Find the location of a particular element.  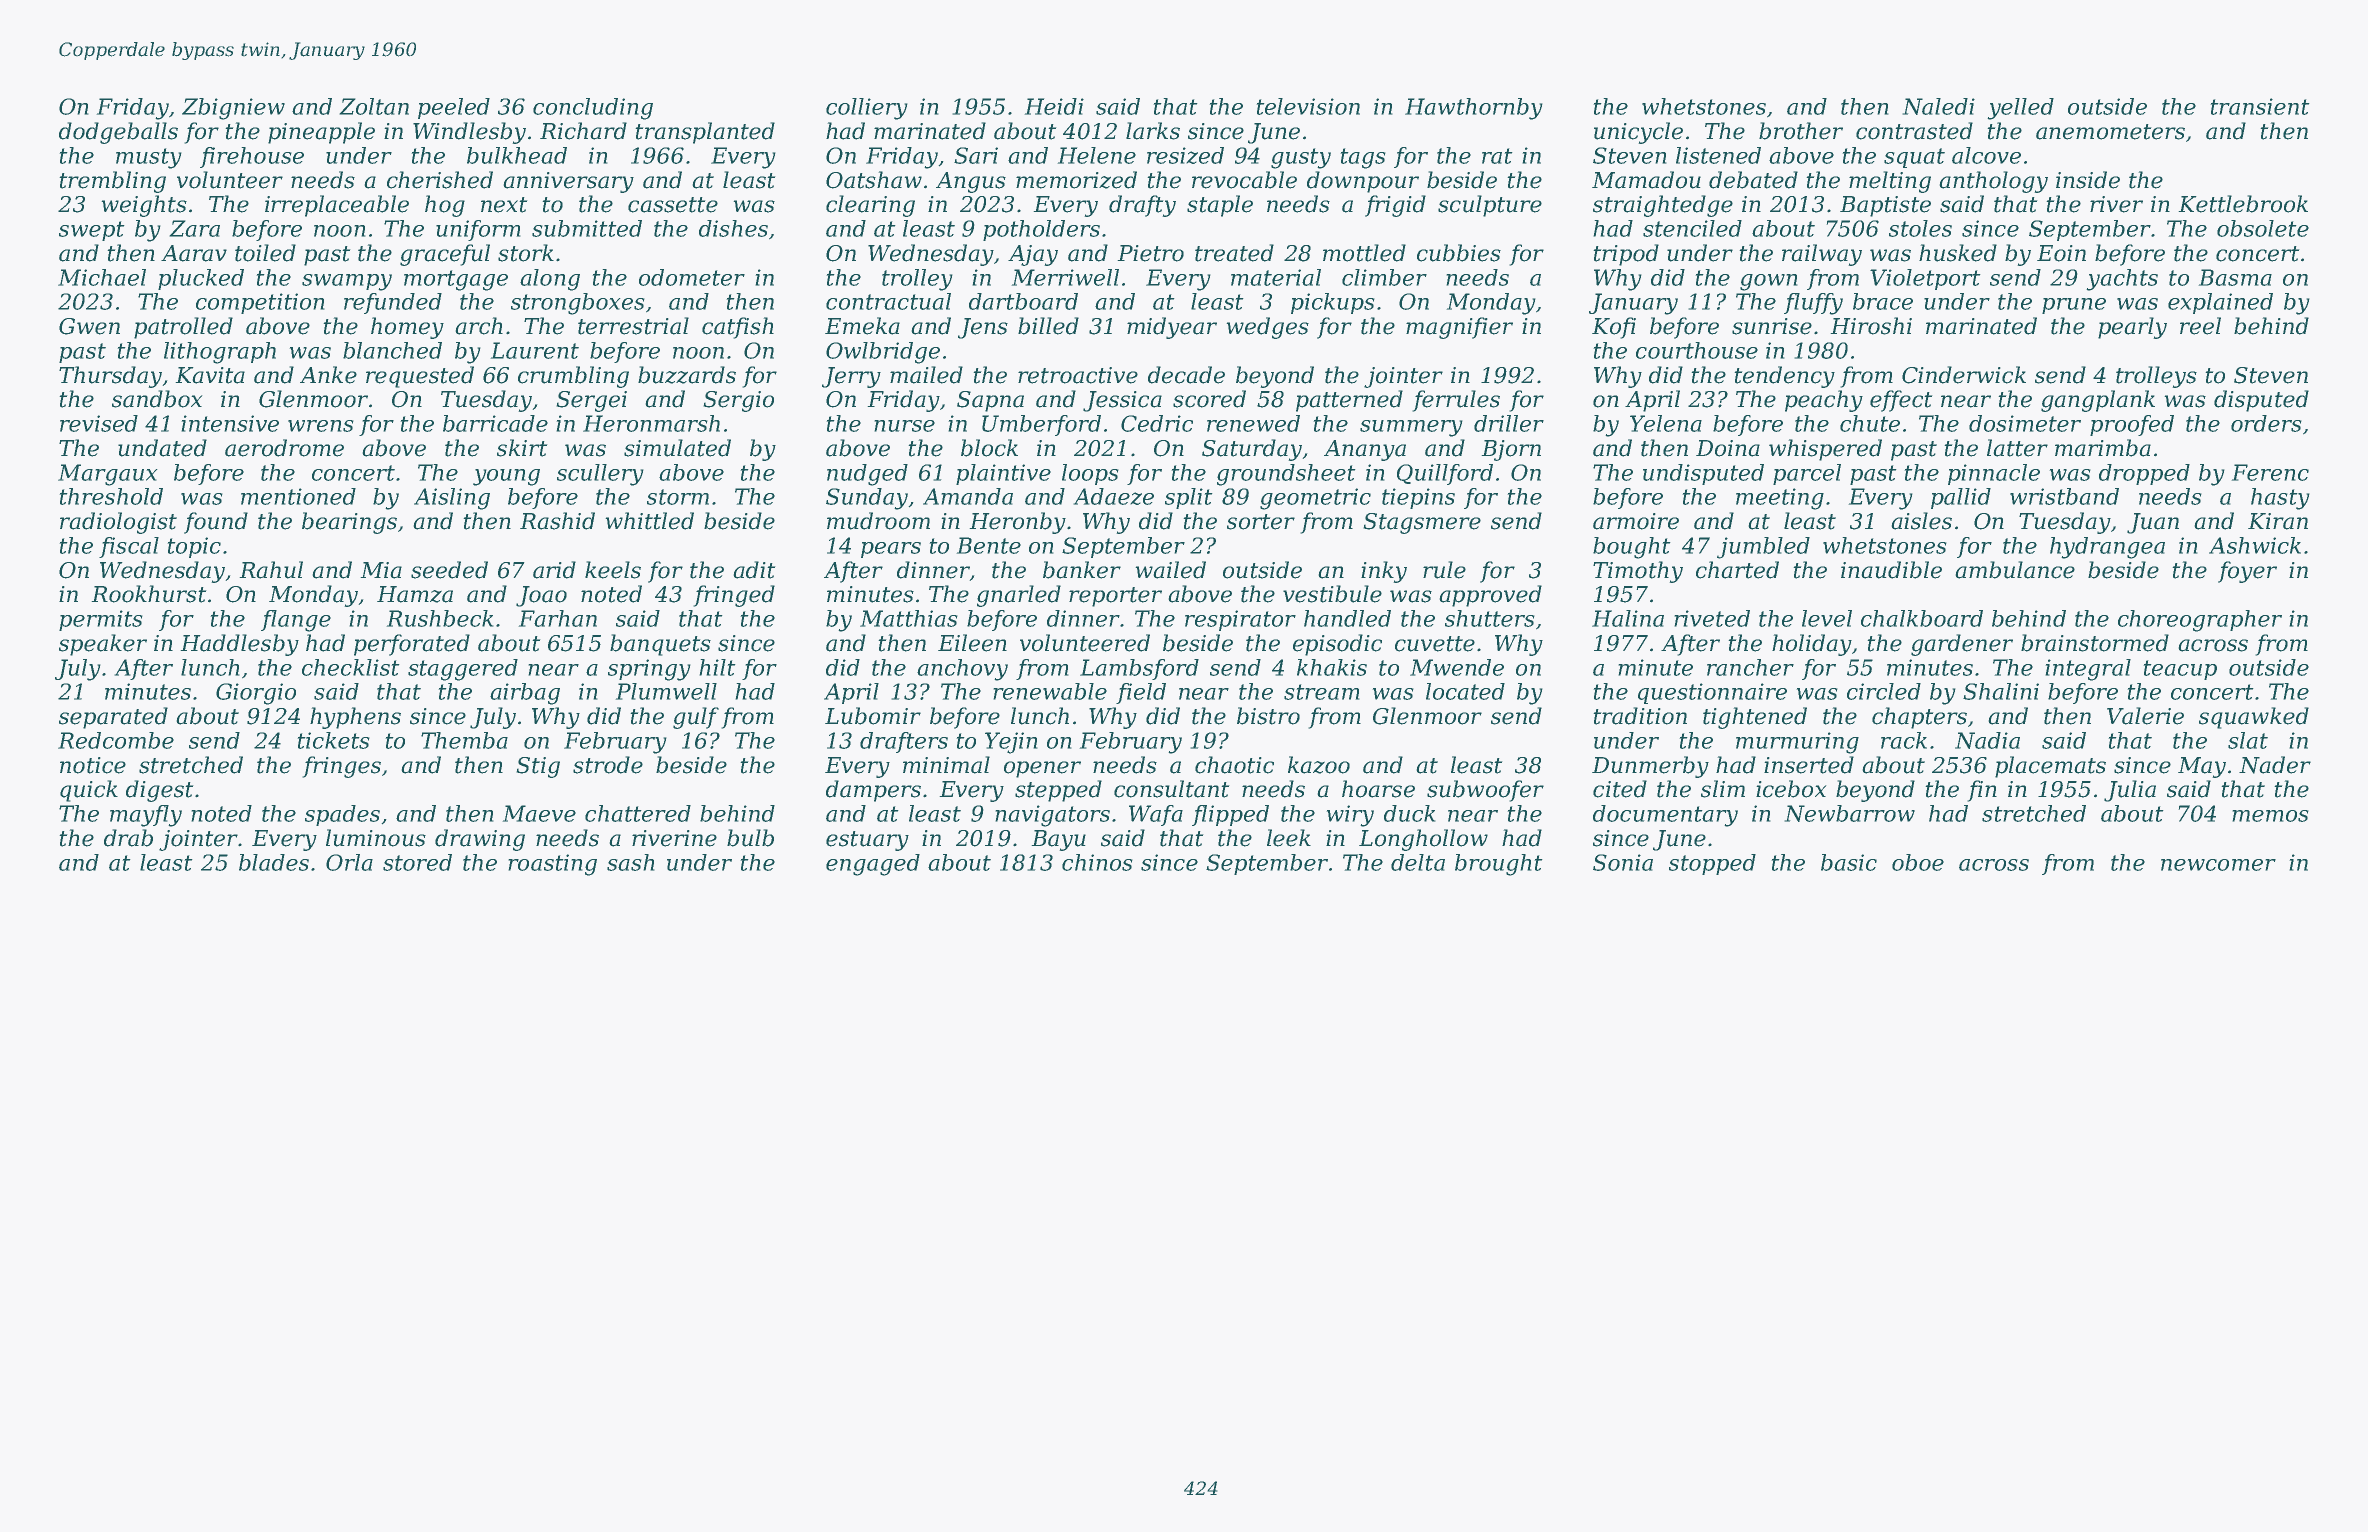

Nadia is located at coordinates (1987, 740).
